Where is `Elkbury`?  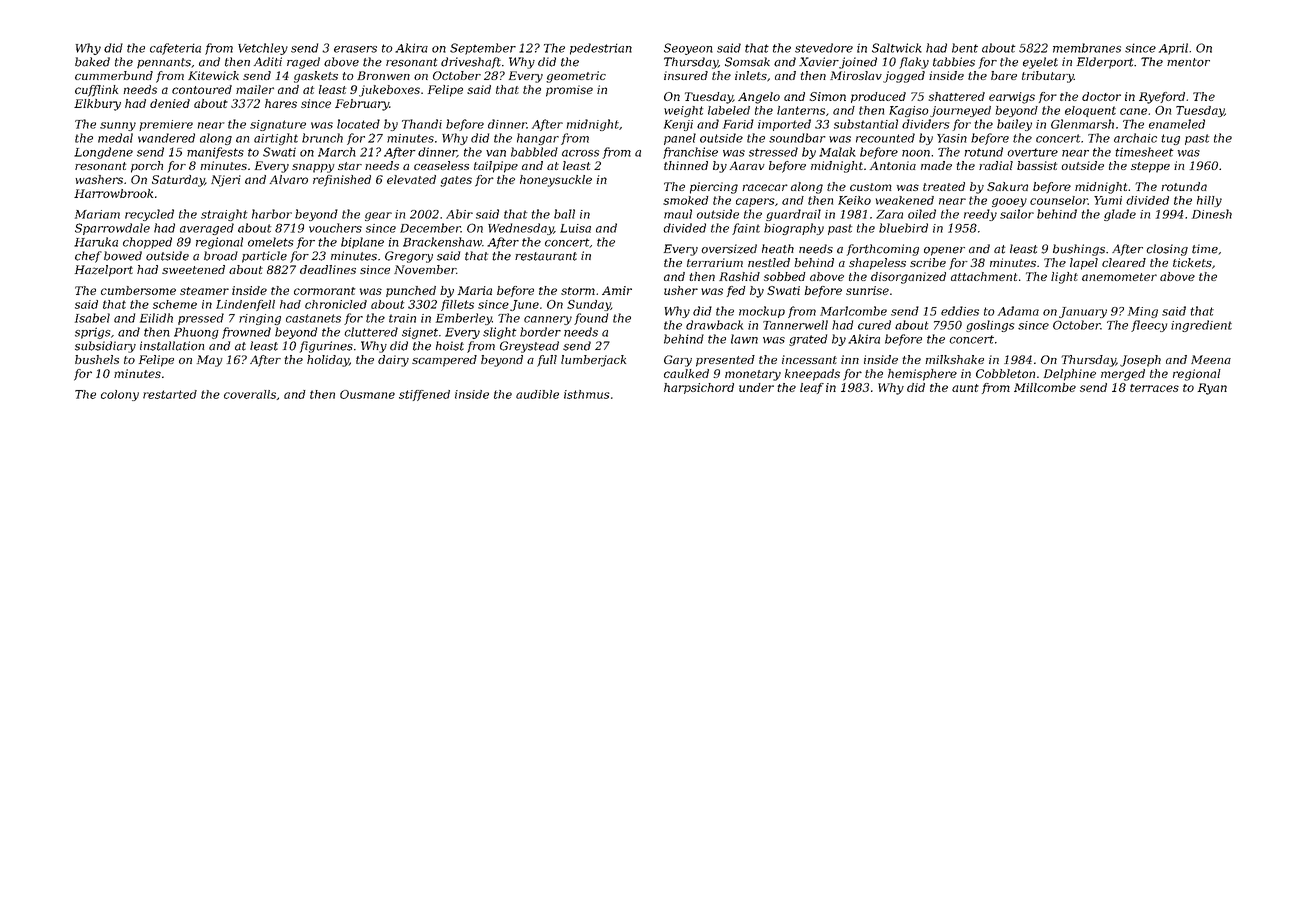 Elkbury is located at coordinates (97, 105).
